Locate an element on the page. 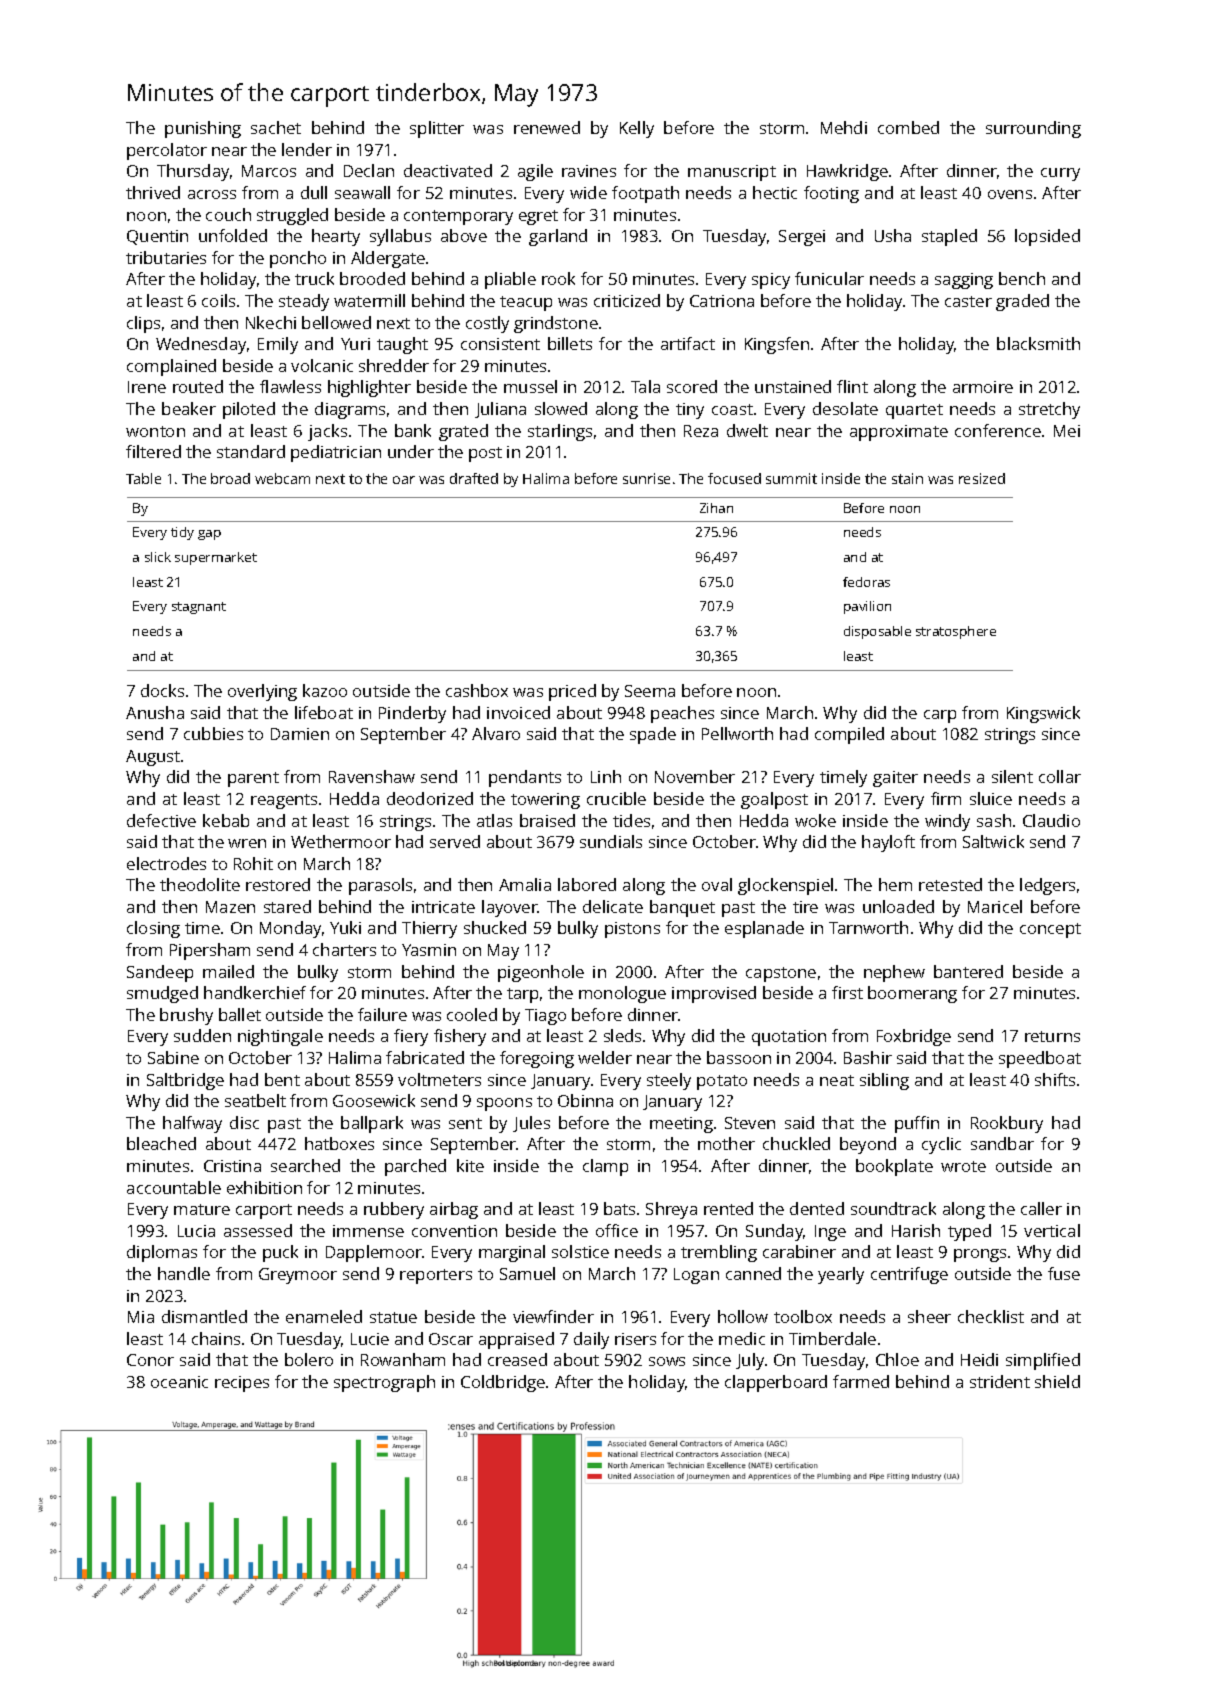 Image resolution: width=1208 pixels, height=1708 pixels. farmed is located at coordinates (861, 1381).
